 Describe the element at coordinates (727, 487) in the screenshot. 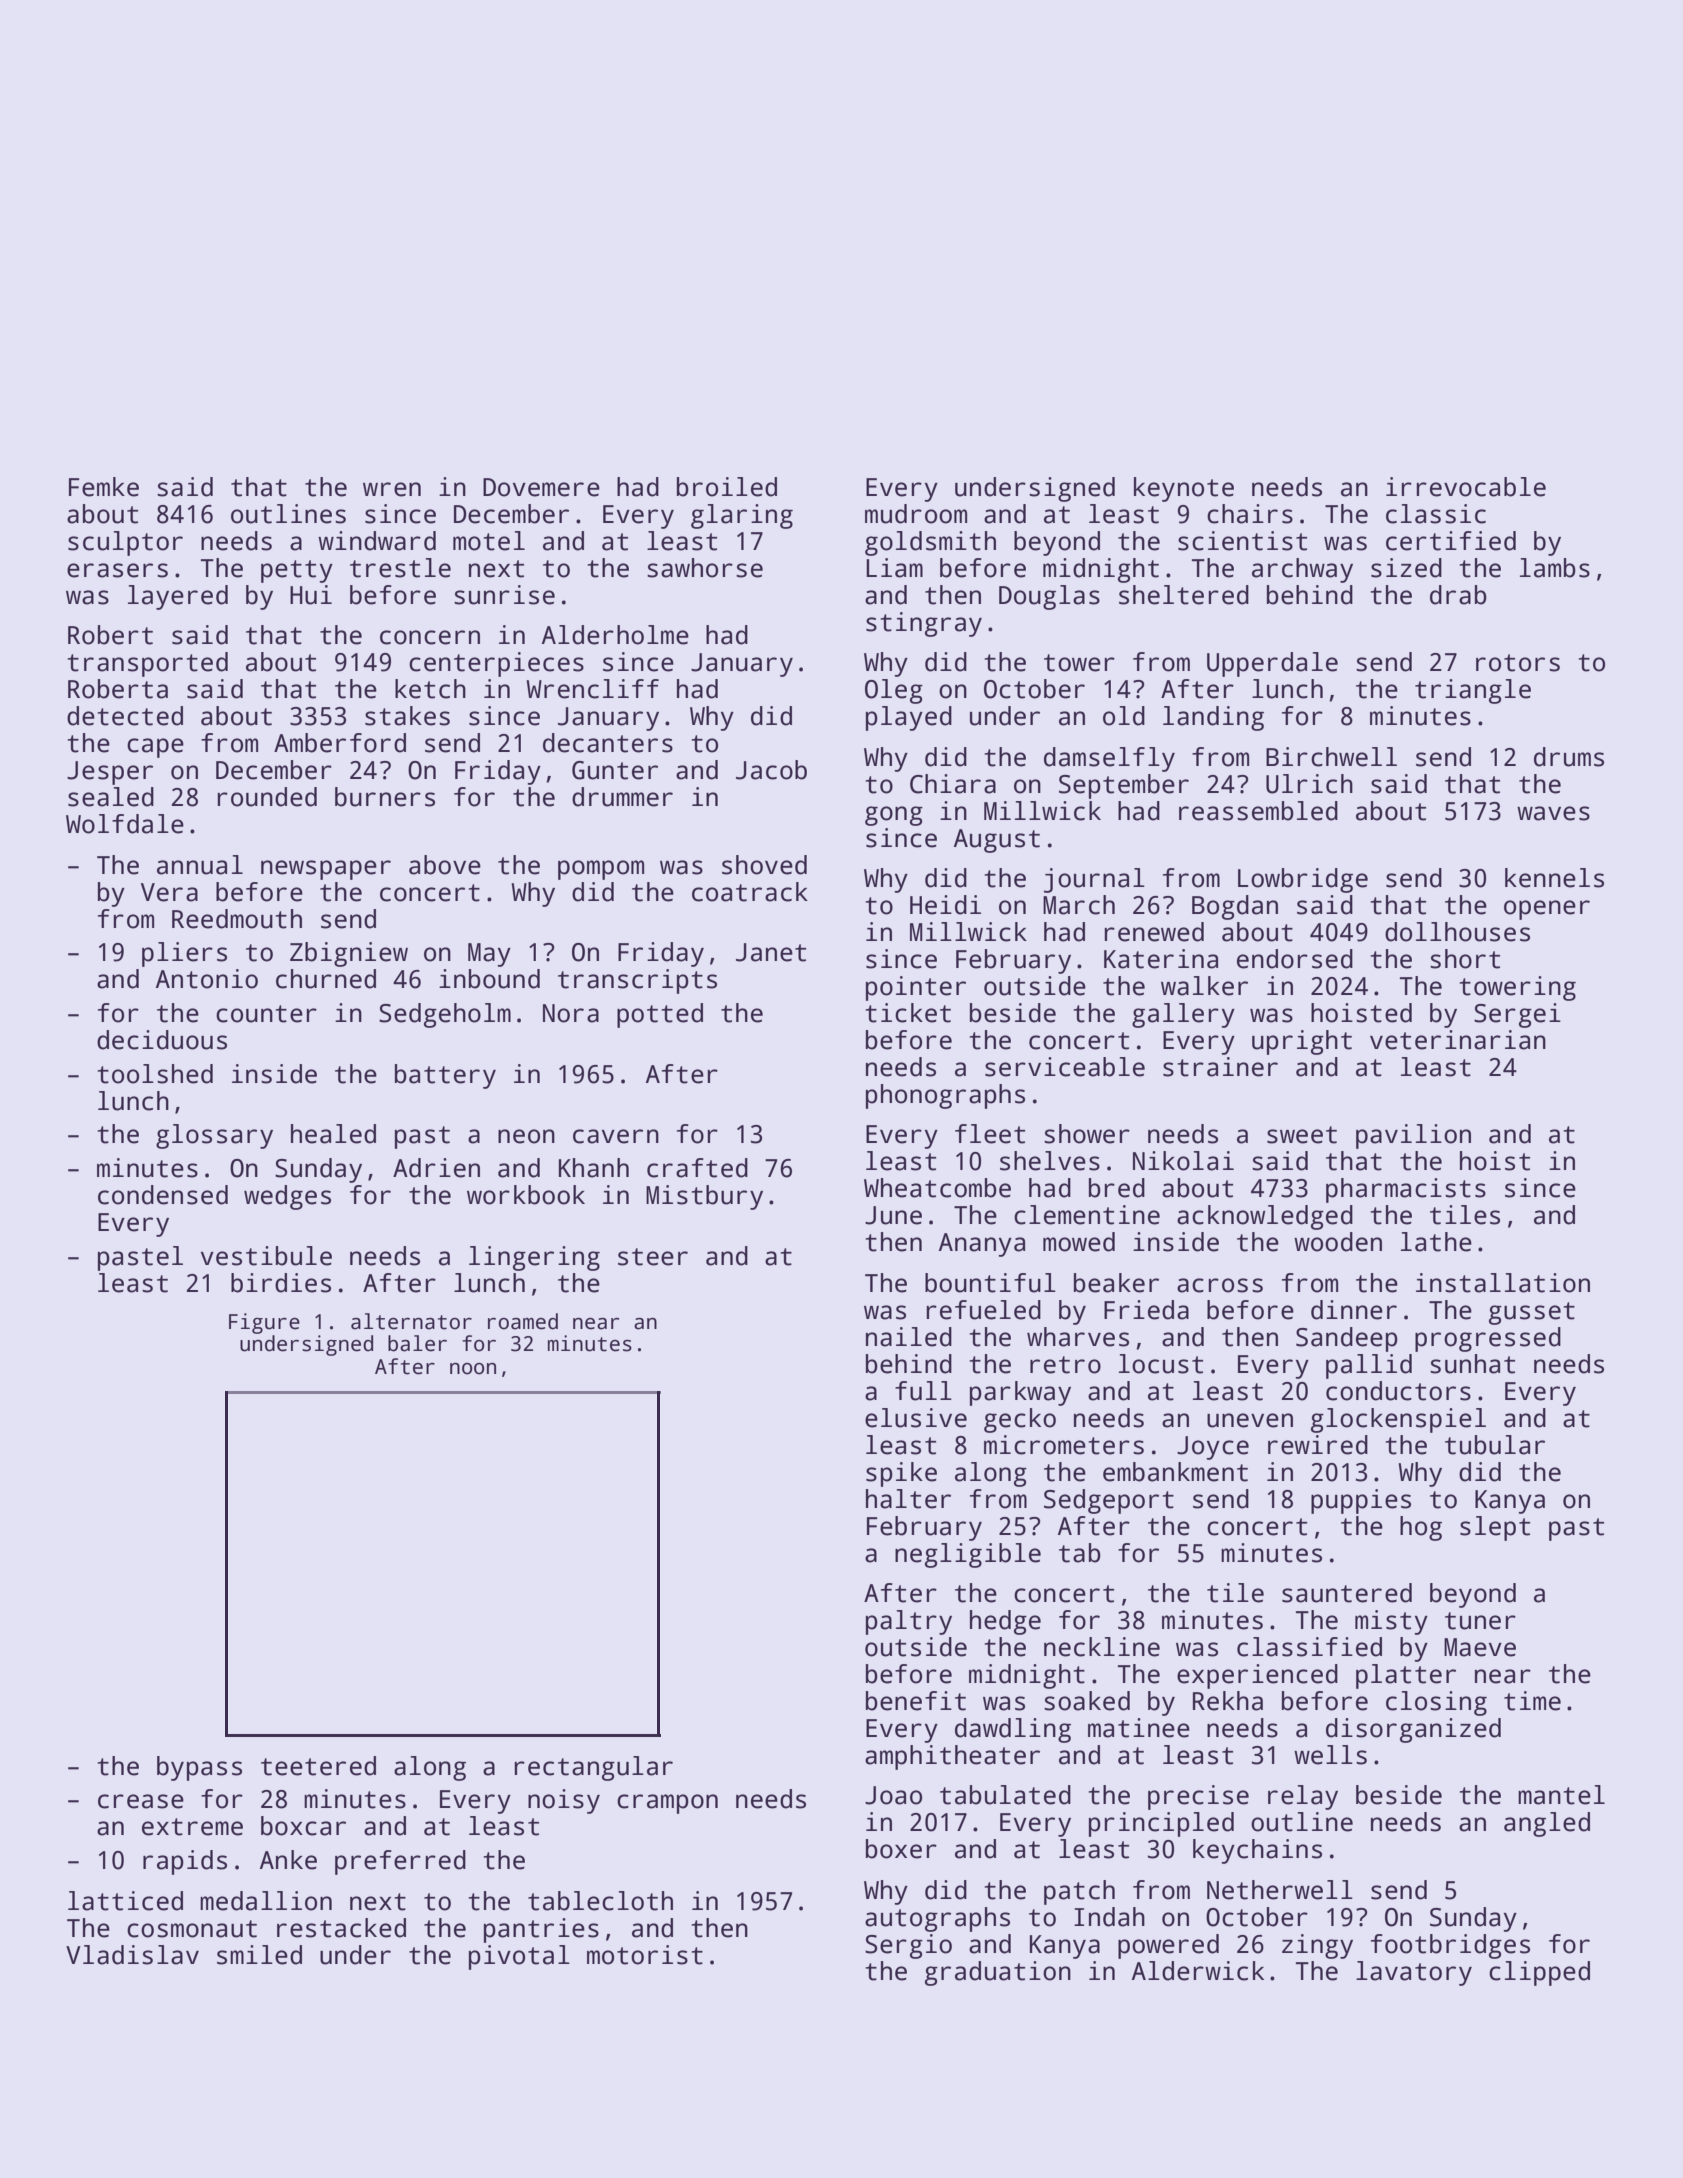

I see `broiled` at that location.
